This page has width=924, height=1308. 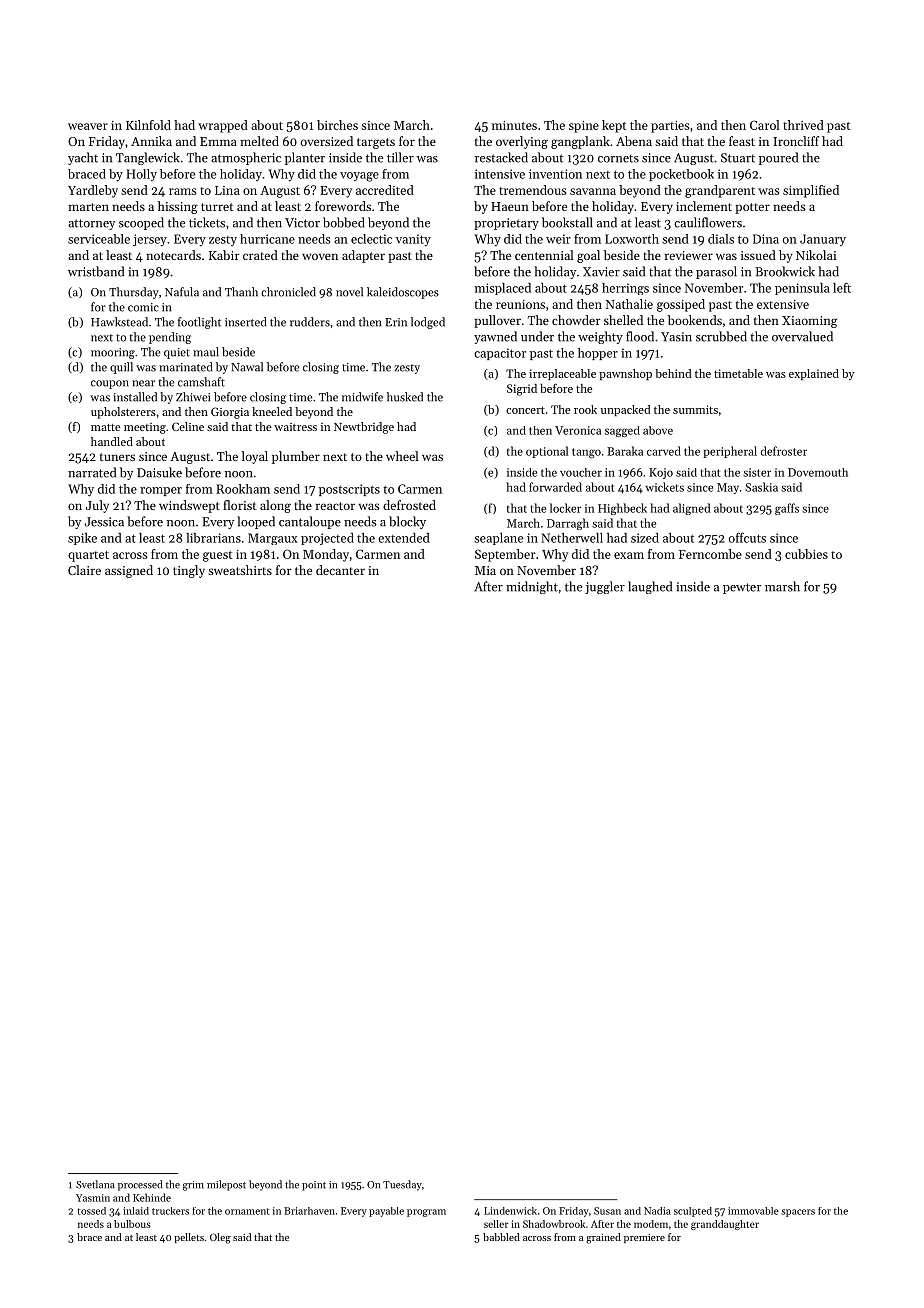 I want to click on assigned, so click(x=129, y=571).
